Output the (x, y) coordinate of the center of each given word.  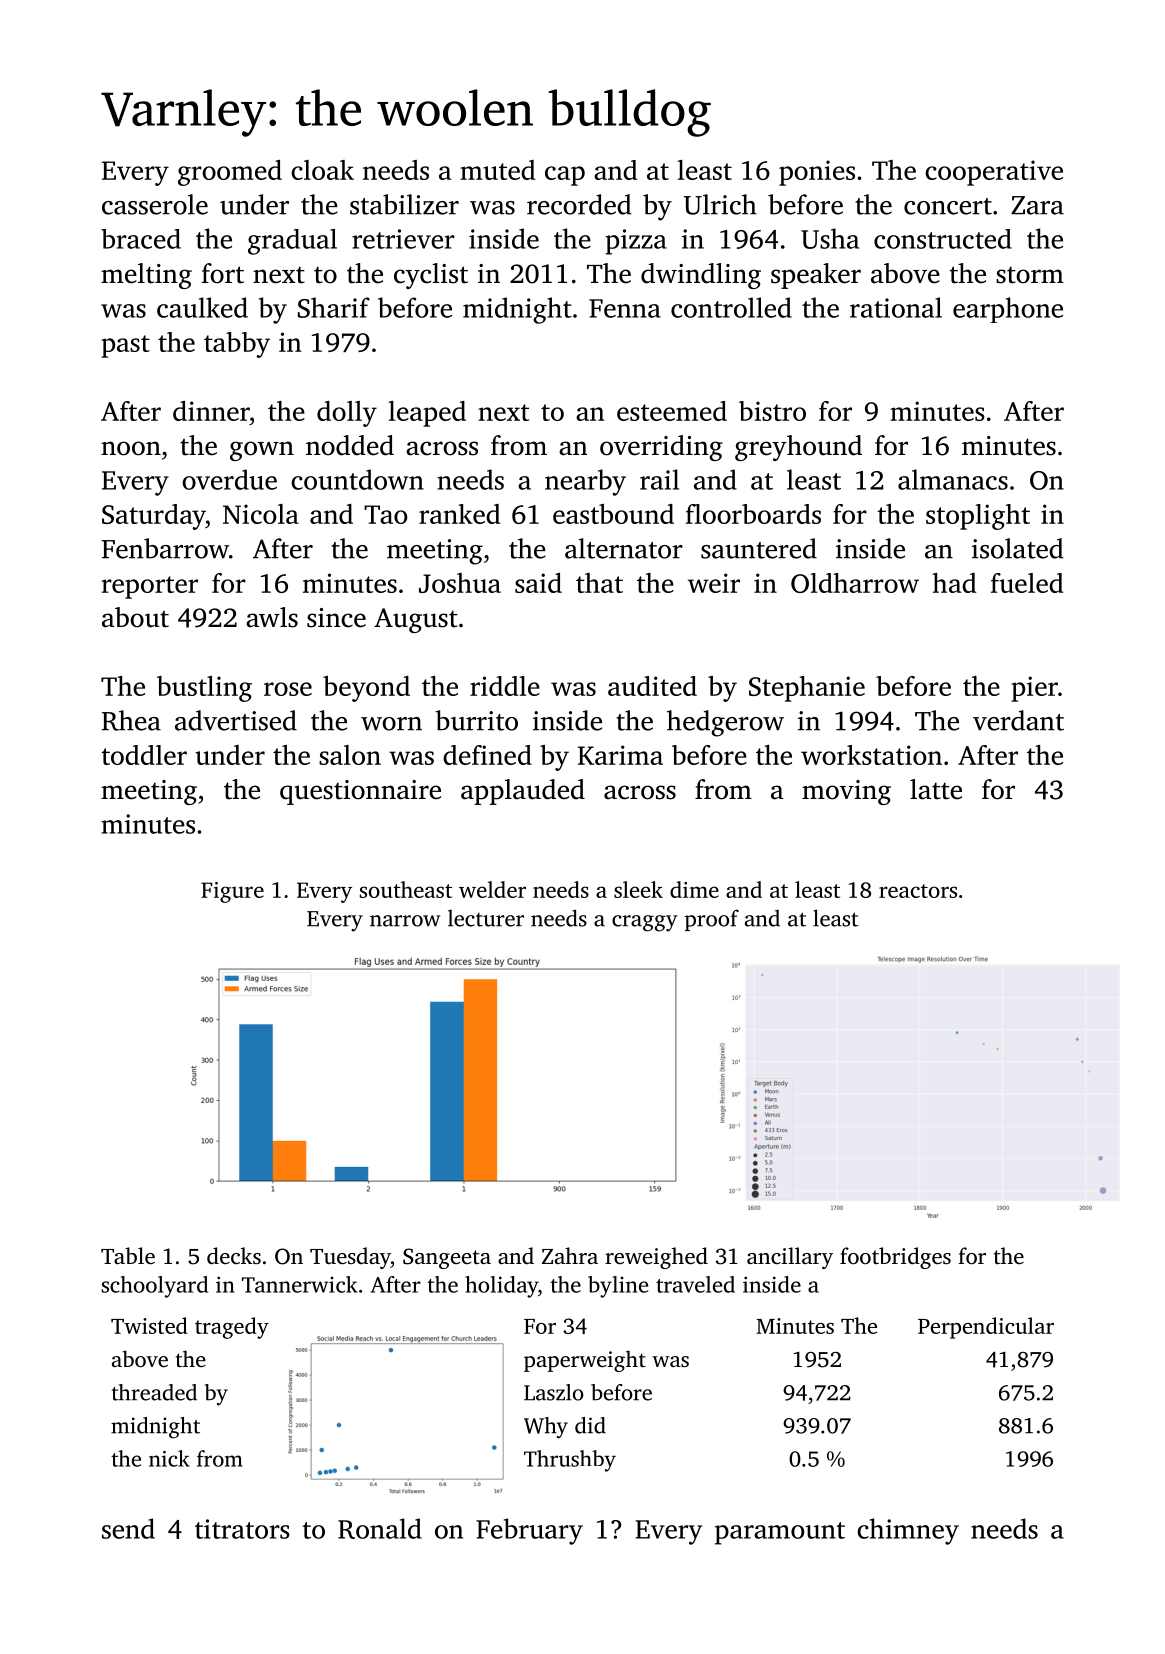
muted (497, 170)
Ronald (380, 1528)
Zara (1037, 205)
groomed (230, 173)
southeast (406, 889)
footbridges (895, 1258)
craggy (645, 923)
